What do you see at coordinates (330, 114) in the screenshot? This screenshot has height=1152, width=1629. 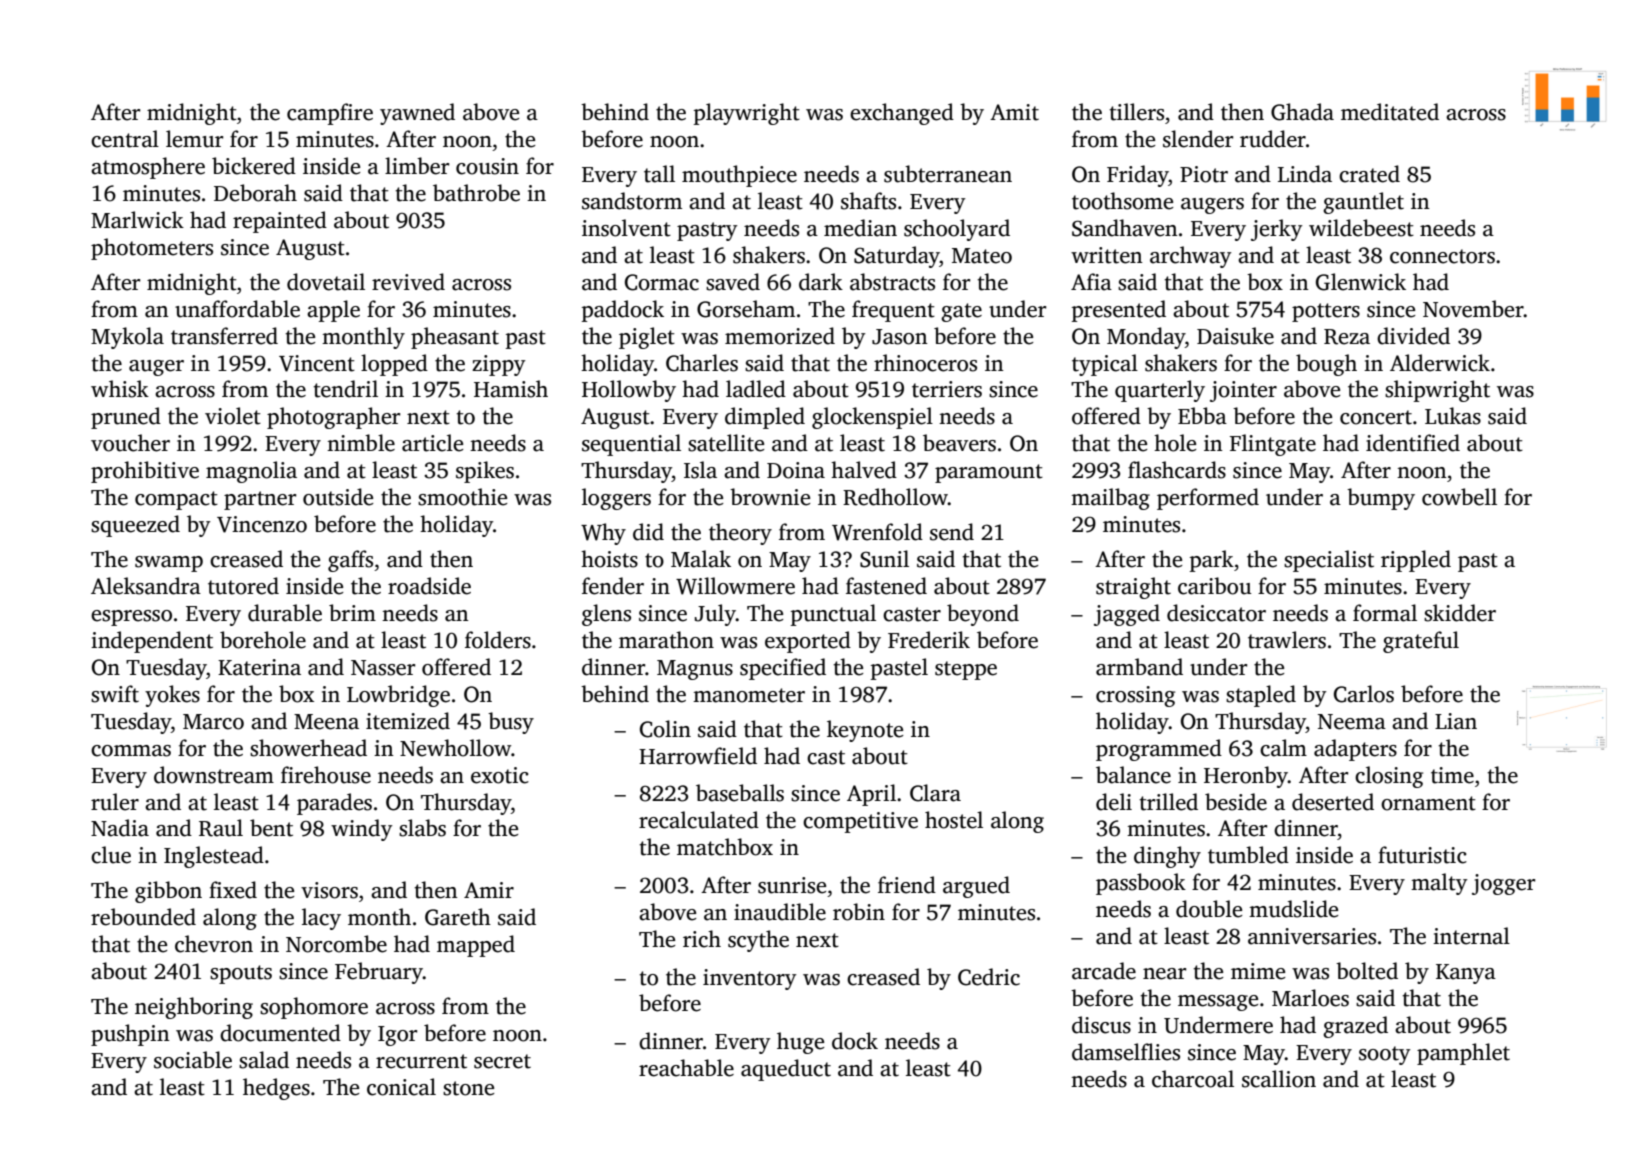 I see `campfire` at bounding box center [330, 114].
